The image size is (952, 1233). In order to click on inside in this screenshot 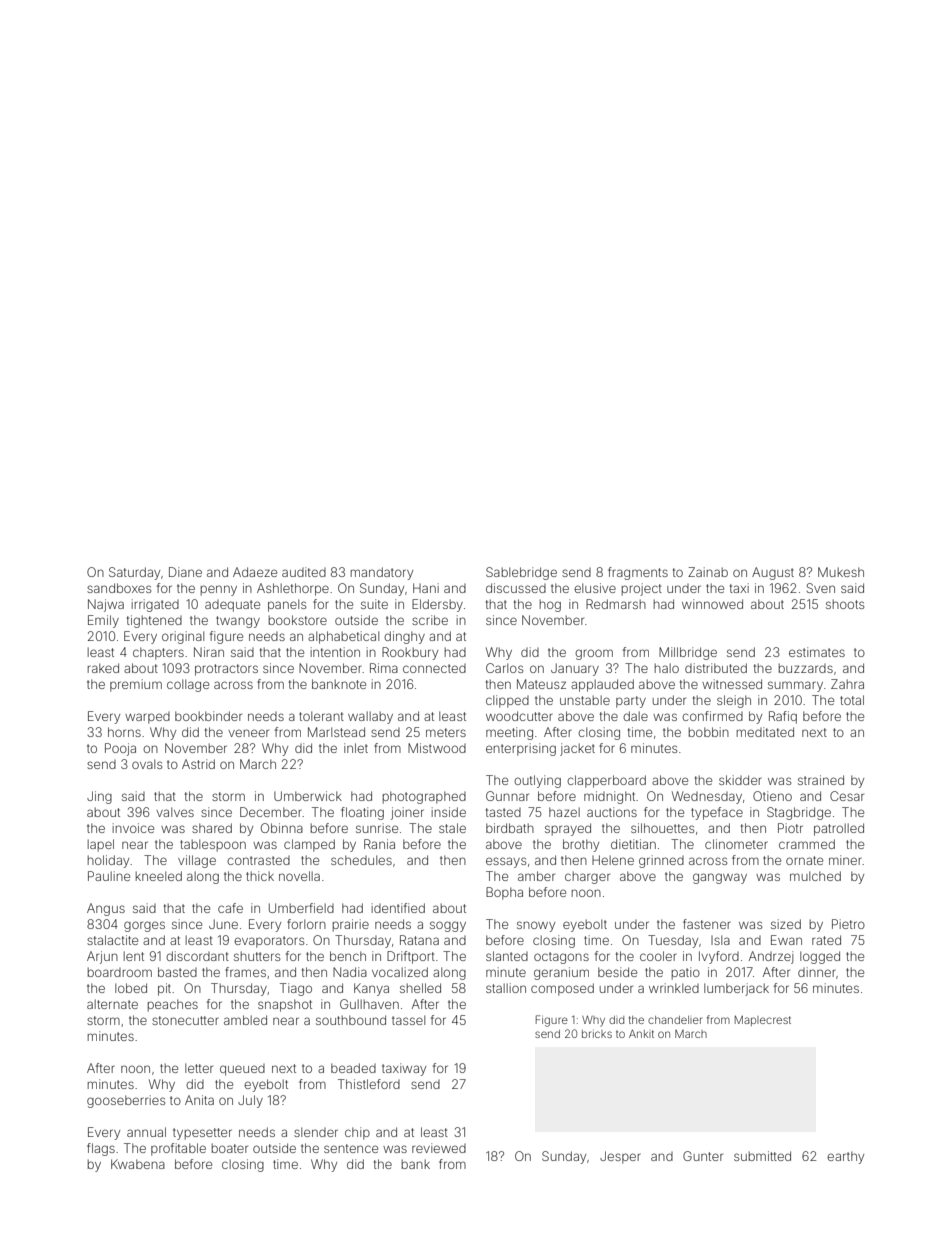, I will do `click(449, 812)`.
